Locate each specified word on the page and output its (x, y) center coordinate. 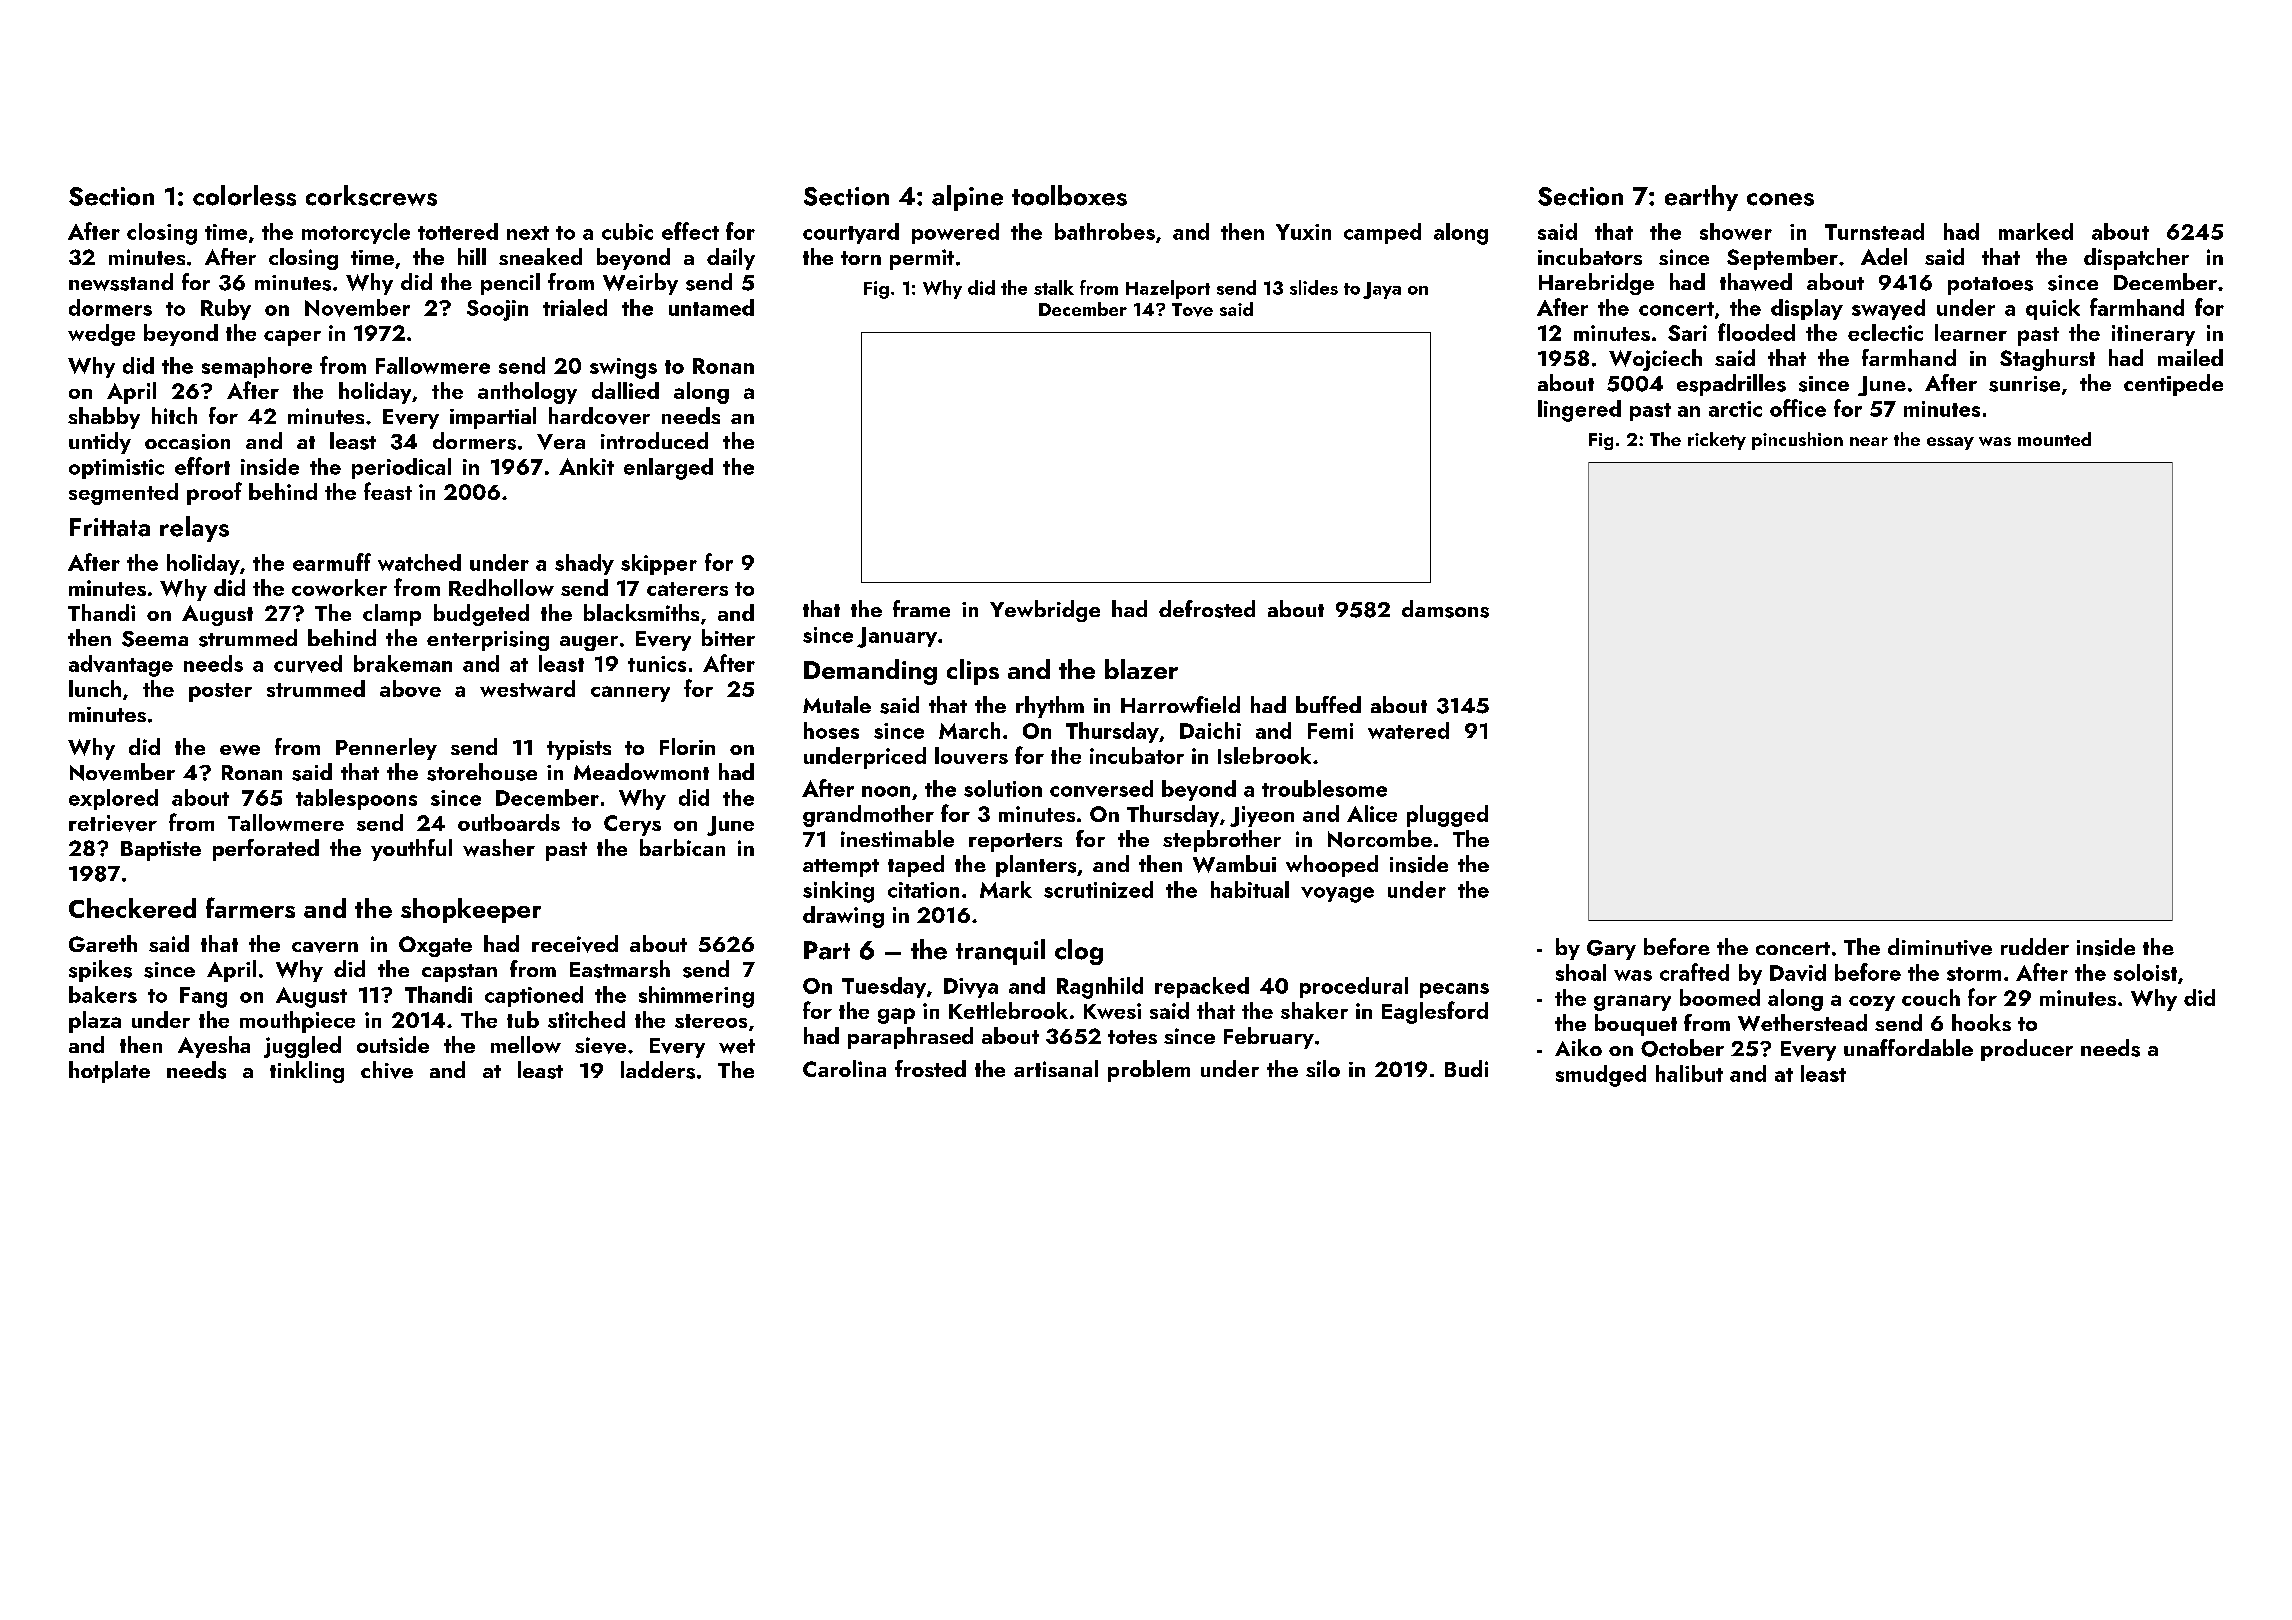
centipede (2173, 385)
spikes (100, 971)
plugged (1447, 816)
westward (527, 688)
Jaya (1382, 290)
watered (1408, 730)
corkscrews (371, 195)
